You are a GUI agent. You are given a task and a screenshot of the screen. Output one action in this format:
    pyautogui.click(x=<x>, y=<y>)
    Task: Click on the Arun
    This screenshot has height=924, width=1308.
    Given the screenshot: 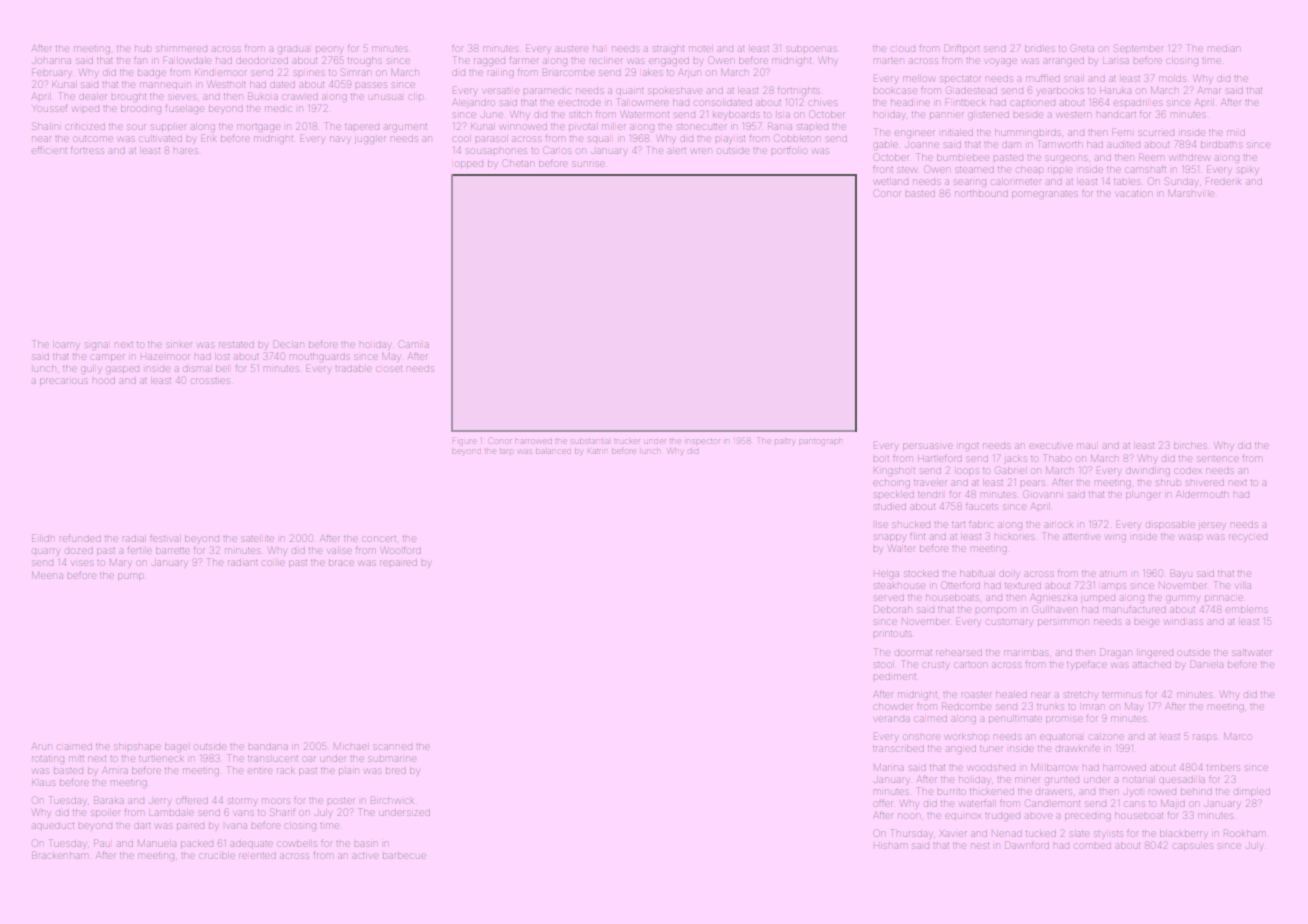 What is the action you would take?
    pyautogui.click(x=41, y=746)
